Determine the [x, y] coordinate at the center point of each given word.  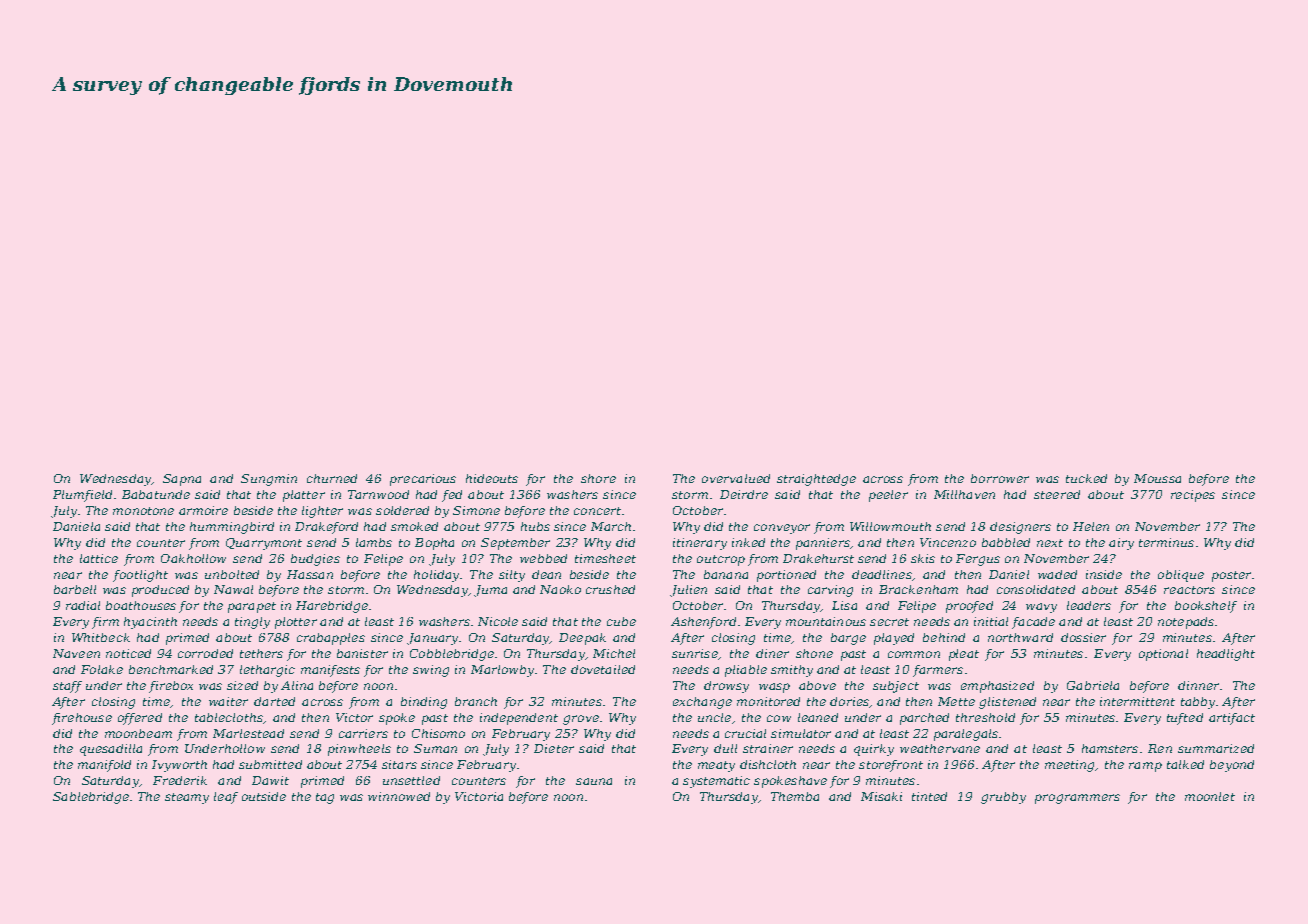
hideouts [492, 478]
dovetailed [603, 669]
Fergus [978, 560]
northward [1020, 637]
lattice [99, 558]
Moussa [1157, 478]
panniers [823, 544]
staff [67, 687]
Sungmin [269, 480]
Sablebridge [91, 798]
